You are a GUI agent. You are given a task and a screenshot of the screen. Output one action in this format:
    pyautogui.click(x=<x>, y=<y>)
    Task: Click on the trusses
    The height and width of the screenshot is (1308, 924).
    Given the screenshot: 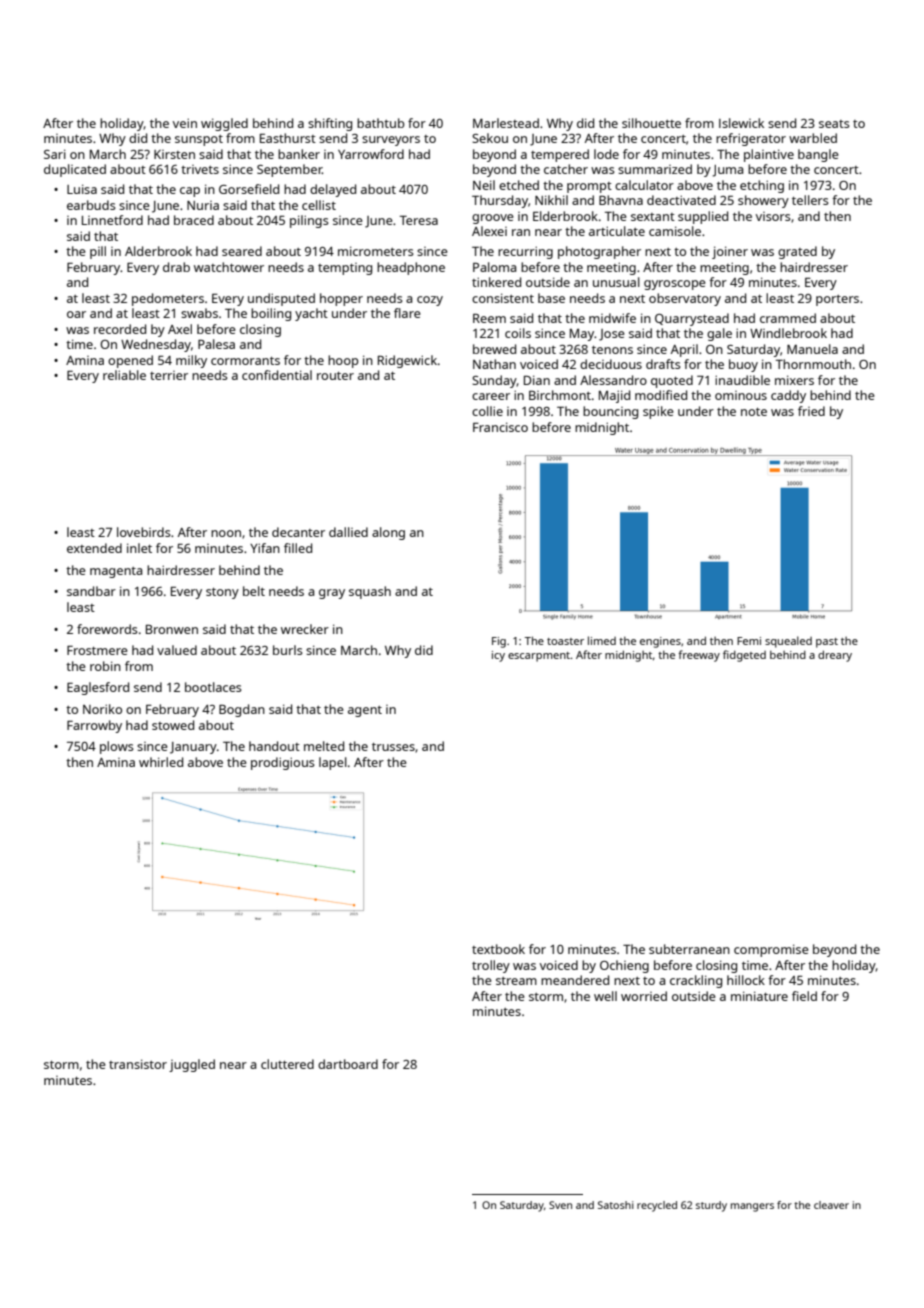 What is the action you would take?
    pyautogui.click(x=393, y=746)
